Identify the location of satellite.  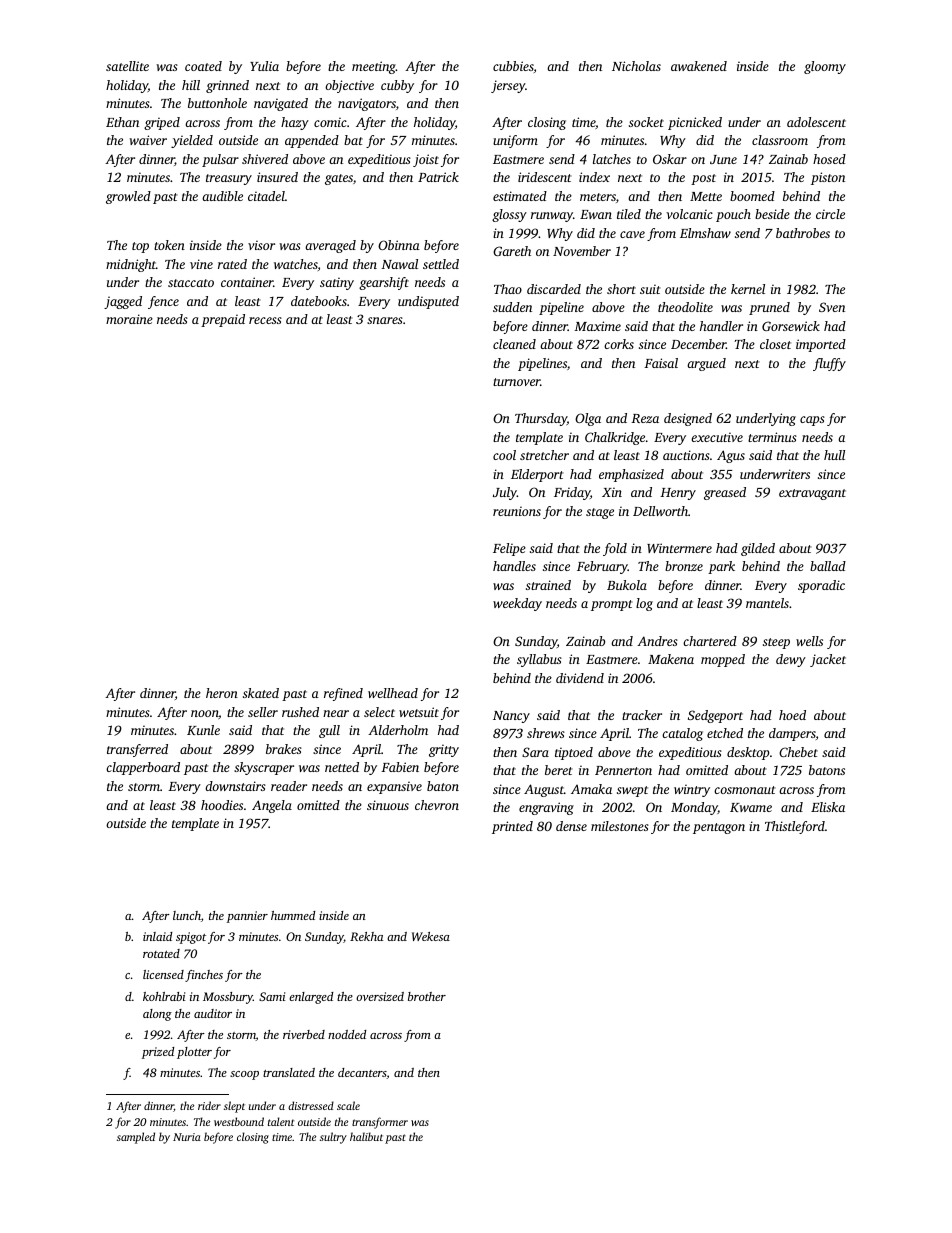
(127, 66).
